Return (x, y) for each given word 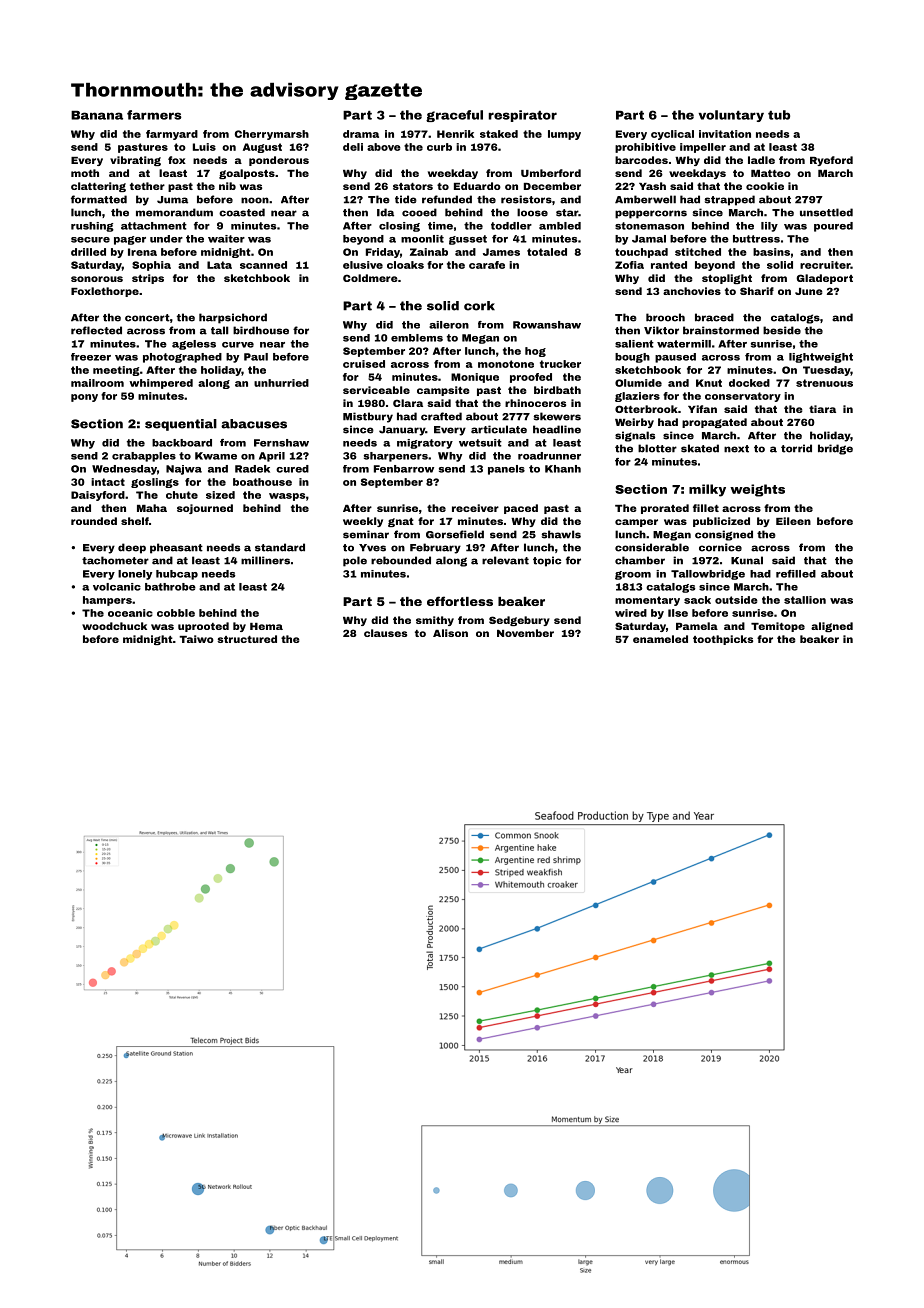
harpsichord (233, 318)
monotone (506, 364)
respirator (523, 116)
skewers (557, 416)
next (736, 449)
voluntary (731, 116)
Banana (97, 115)
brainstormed (721, 330)
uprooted (203, 627)
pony (84, 398)
